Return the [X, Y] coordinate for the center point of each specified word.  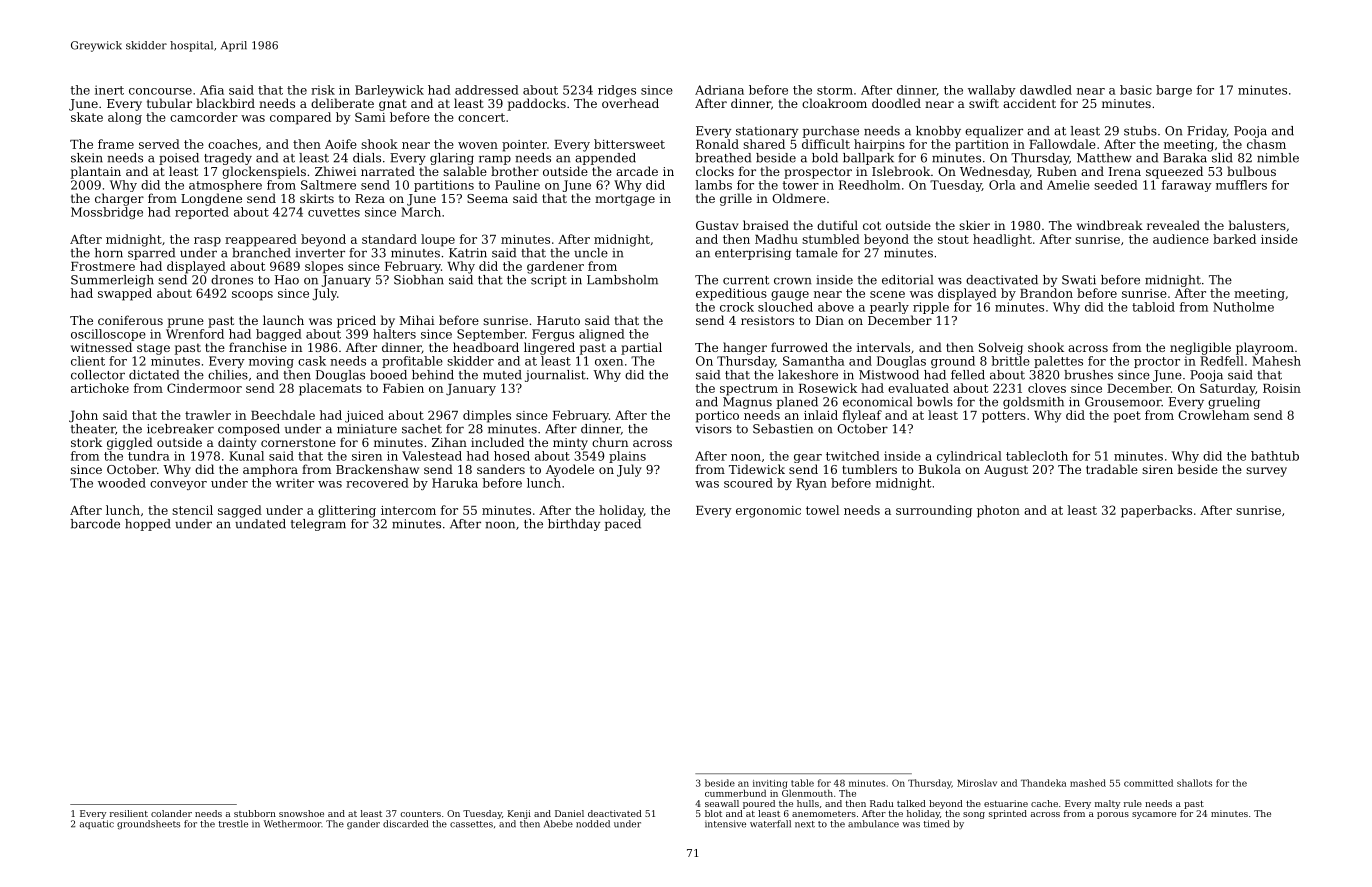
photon [998, 511]
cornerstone [298, 442]
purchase [830, 132]
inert [109, 90]
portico [717, 417]
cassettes [471, 824]
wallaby [992, 91]
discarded [405, 824]
